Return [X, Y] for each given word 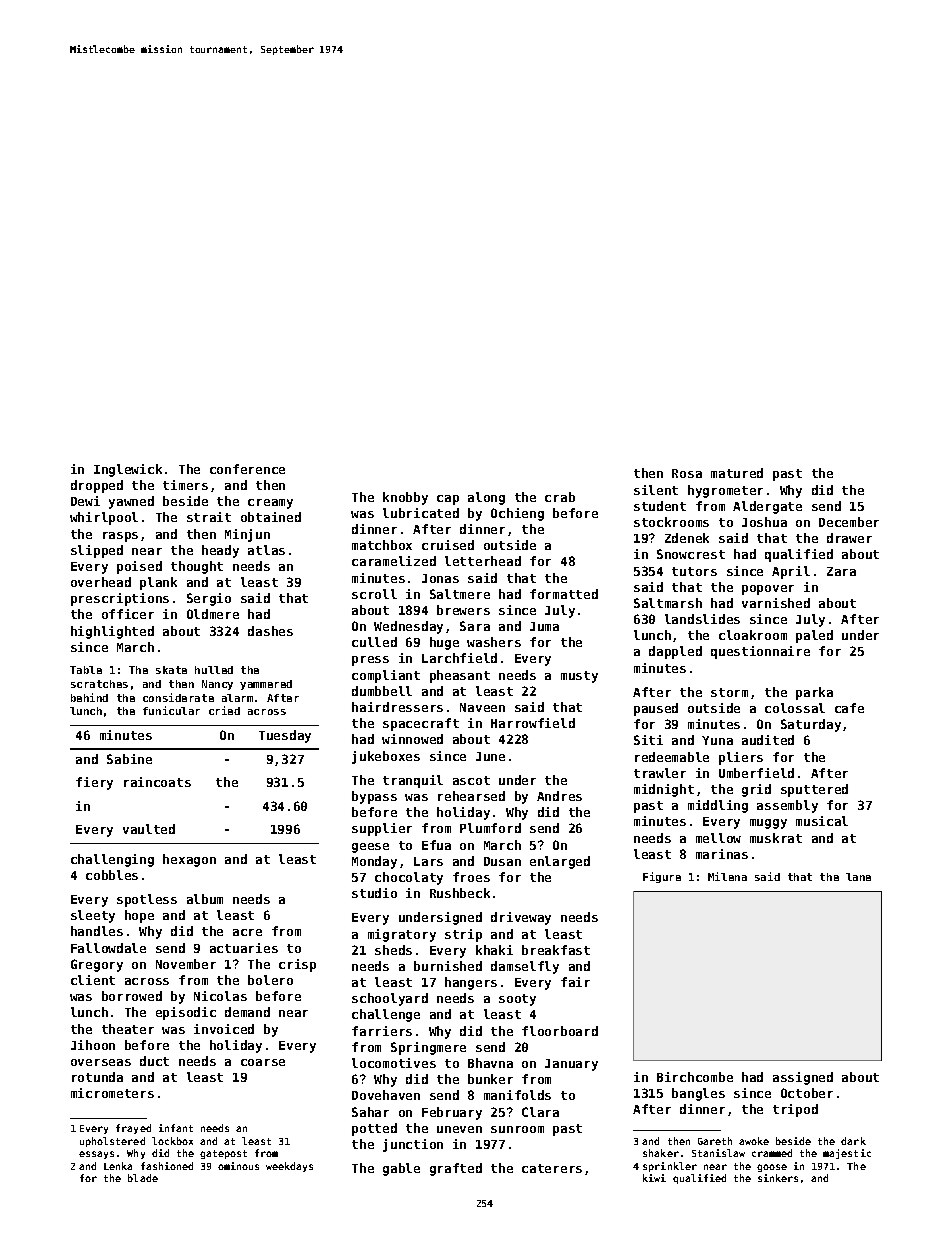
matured [737, 473]
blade [143, 1178]
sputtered [814, 790]
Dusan [502, 861]
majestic [847, 1154]
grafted [456, 1169]
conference [247, 469]
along [486, 498]
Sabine [129, 759]
